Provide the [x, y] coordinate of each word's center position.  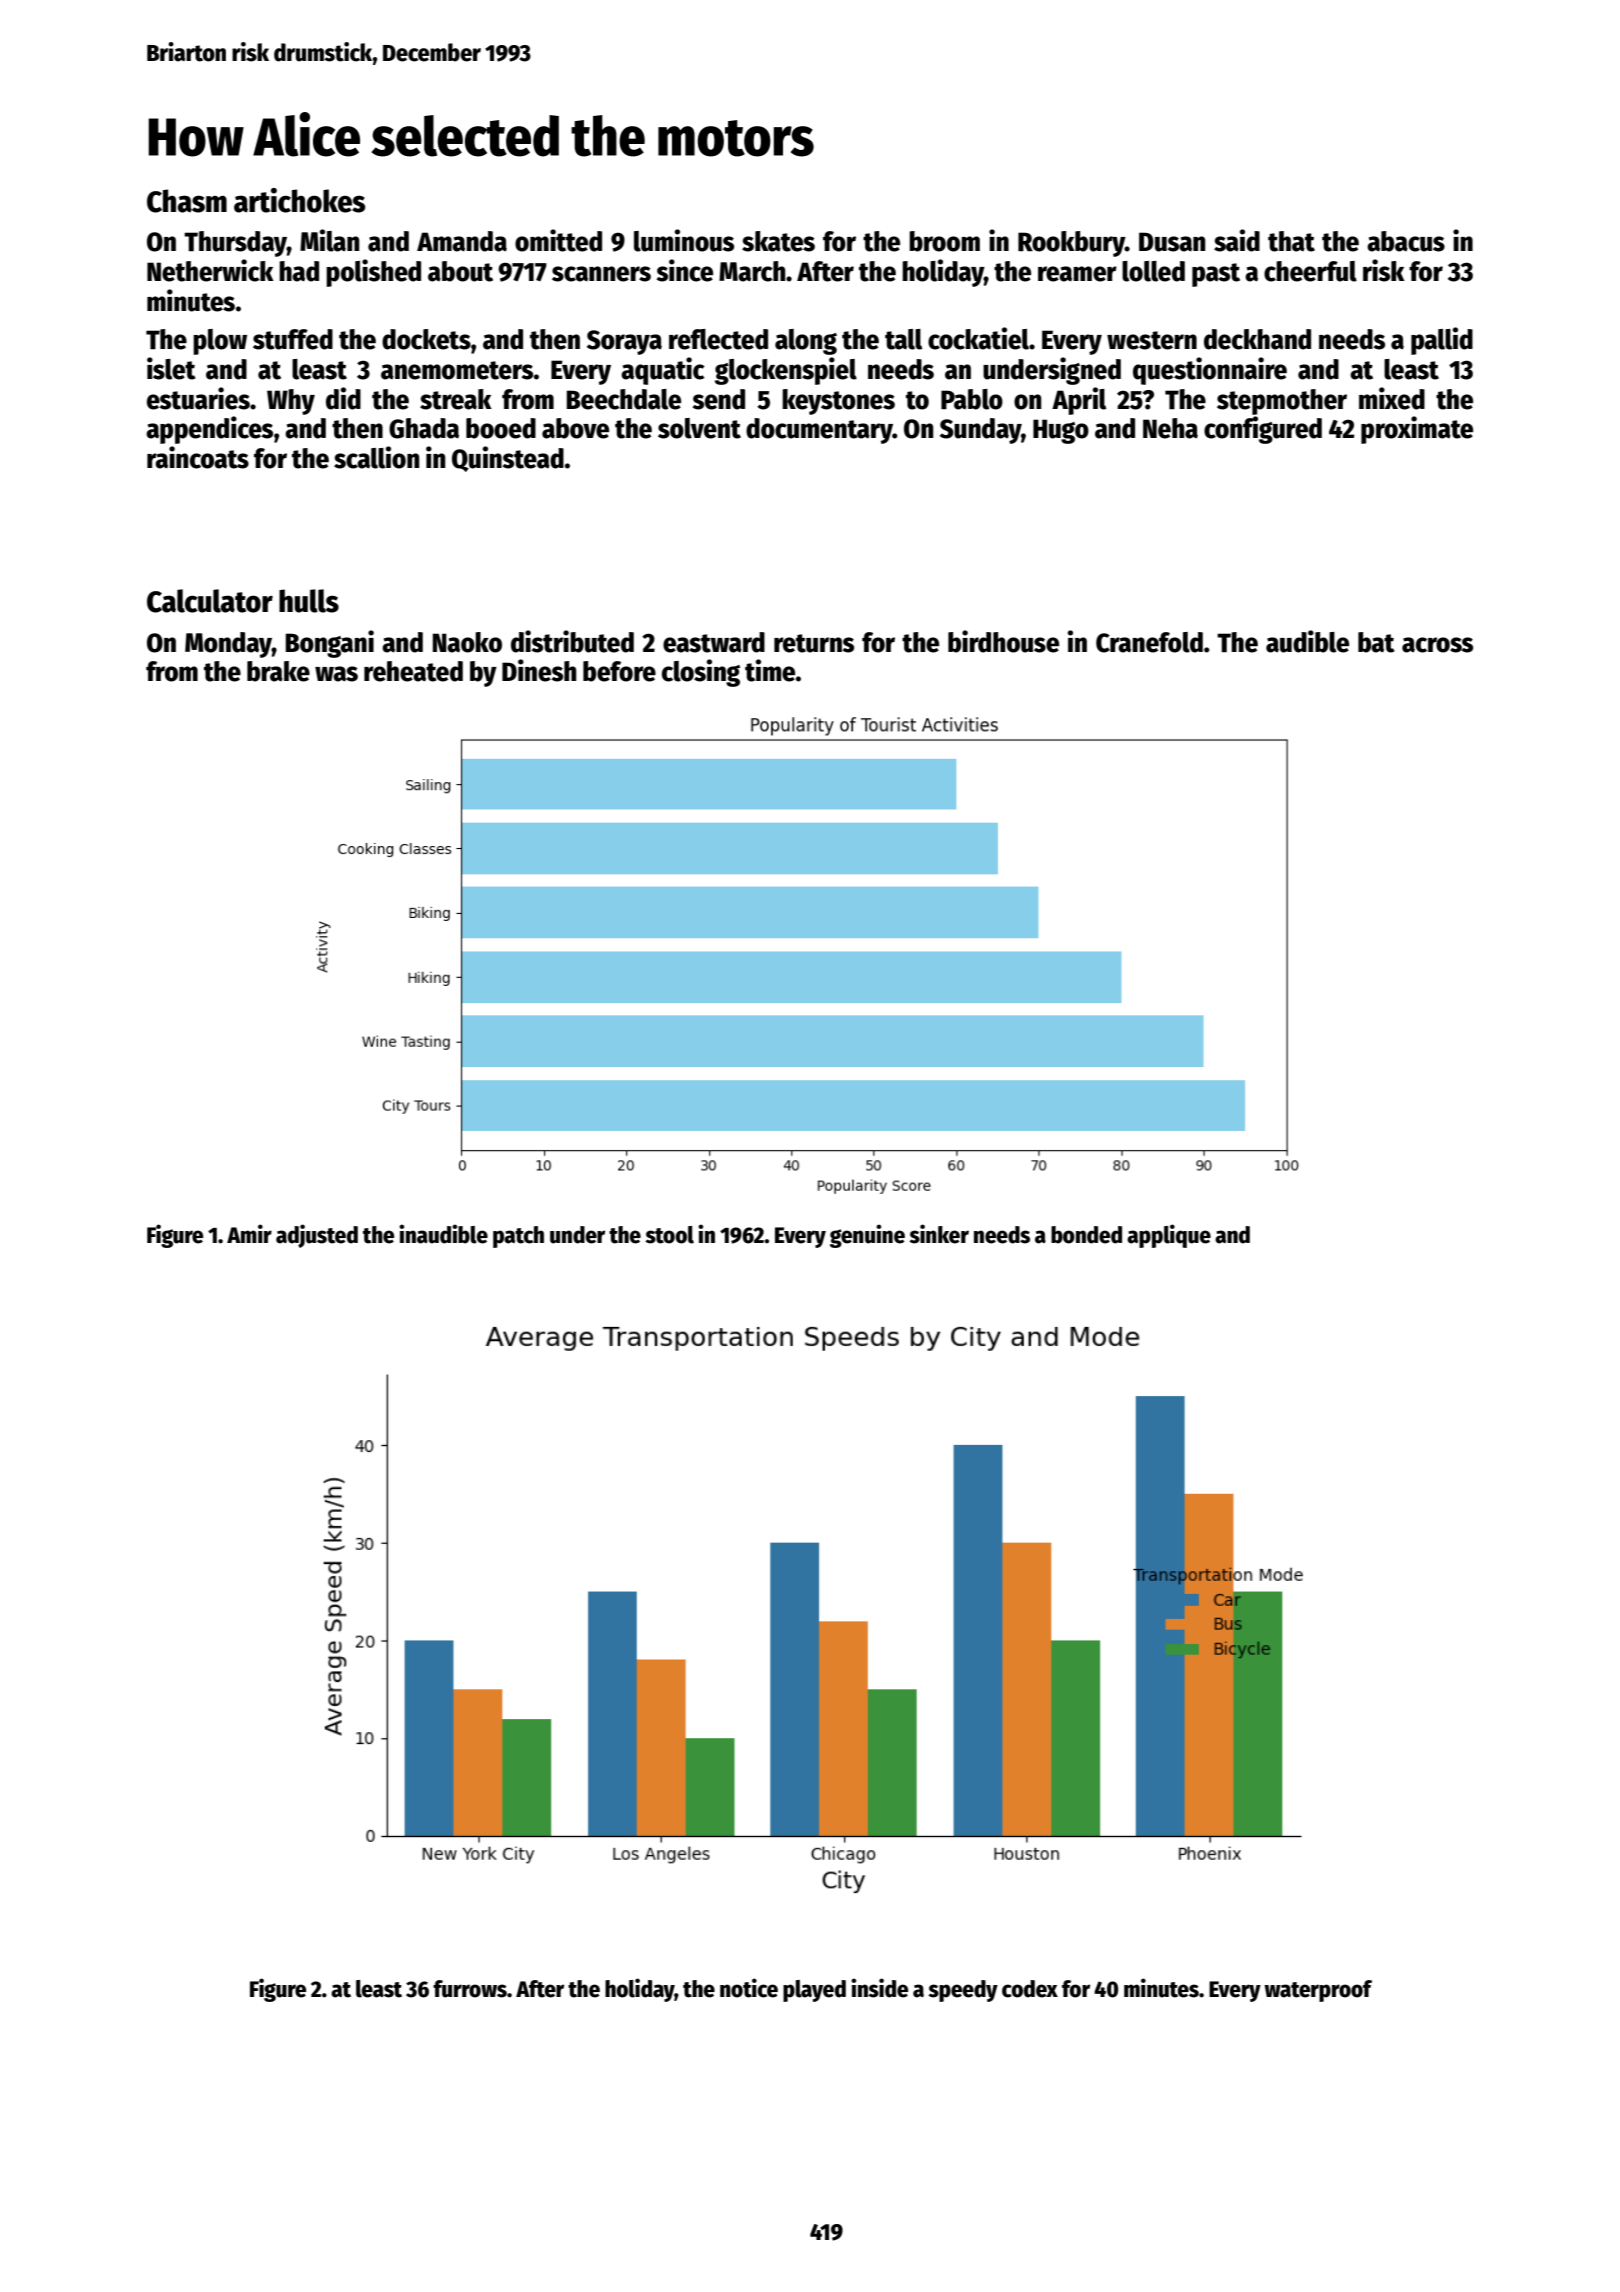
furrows [470, 1989]
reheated [413, 671]
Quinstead [508, 459]
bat [1376, 642]
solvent [699, 428]
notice [749, 1988]
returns [814, 643]
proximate [1417, 430]
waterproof [1318, 1991]
